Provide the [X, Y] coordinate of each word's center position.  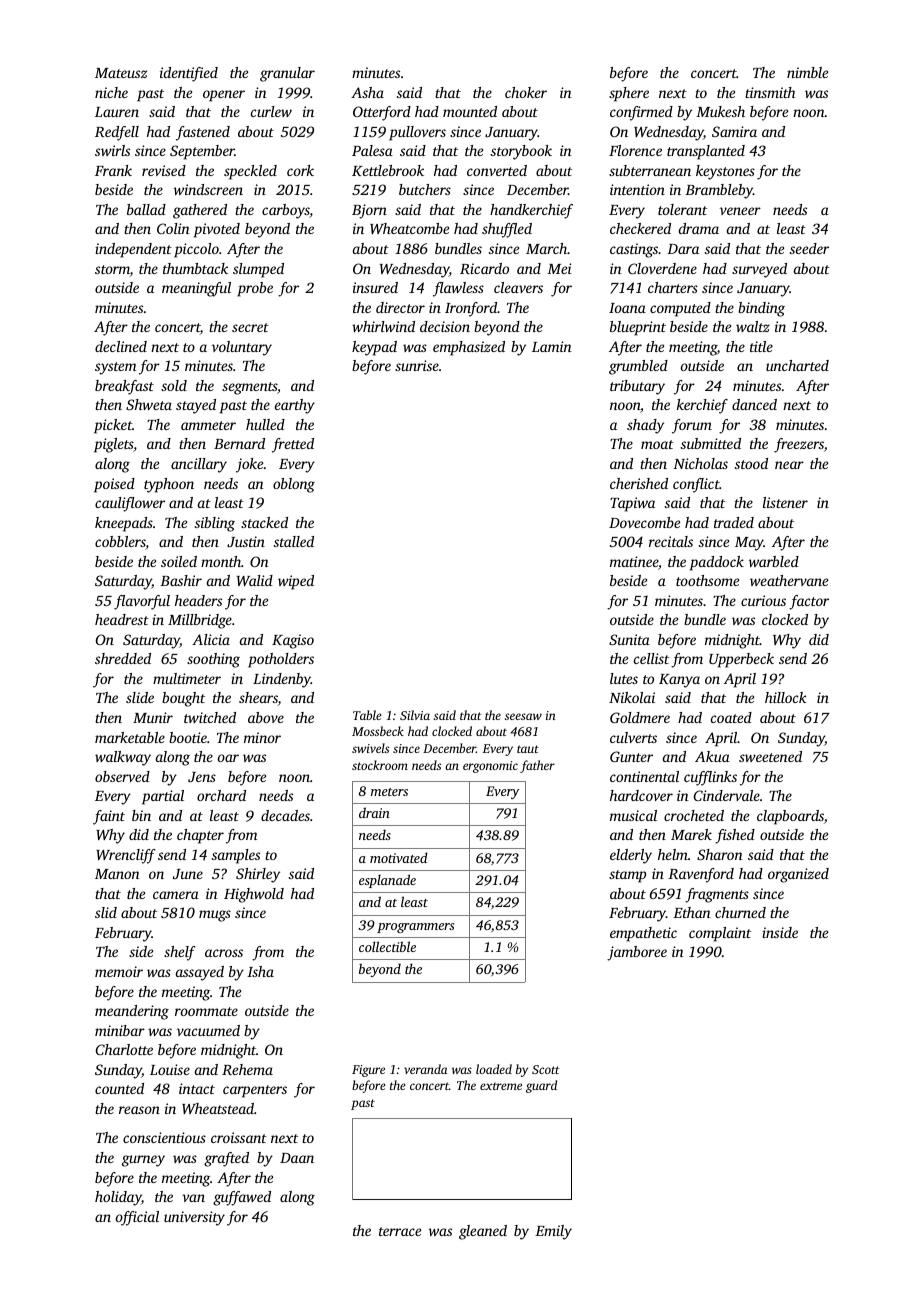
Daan [297, 1158]
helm [673, 854]
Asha [367, 92]
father [537, 766]
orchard [221, 795]
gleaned [483, 1232]
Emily [553, 1232]
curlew [271, 111]
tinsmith [770, 92]
